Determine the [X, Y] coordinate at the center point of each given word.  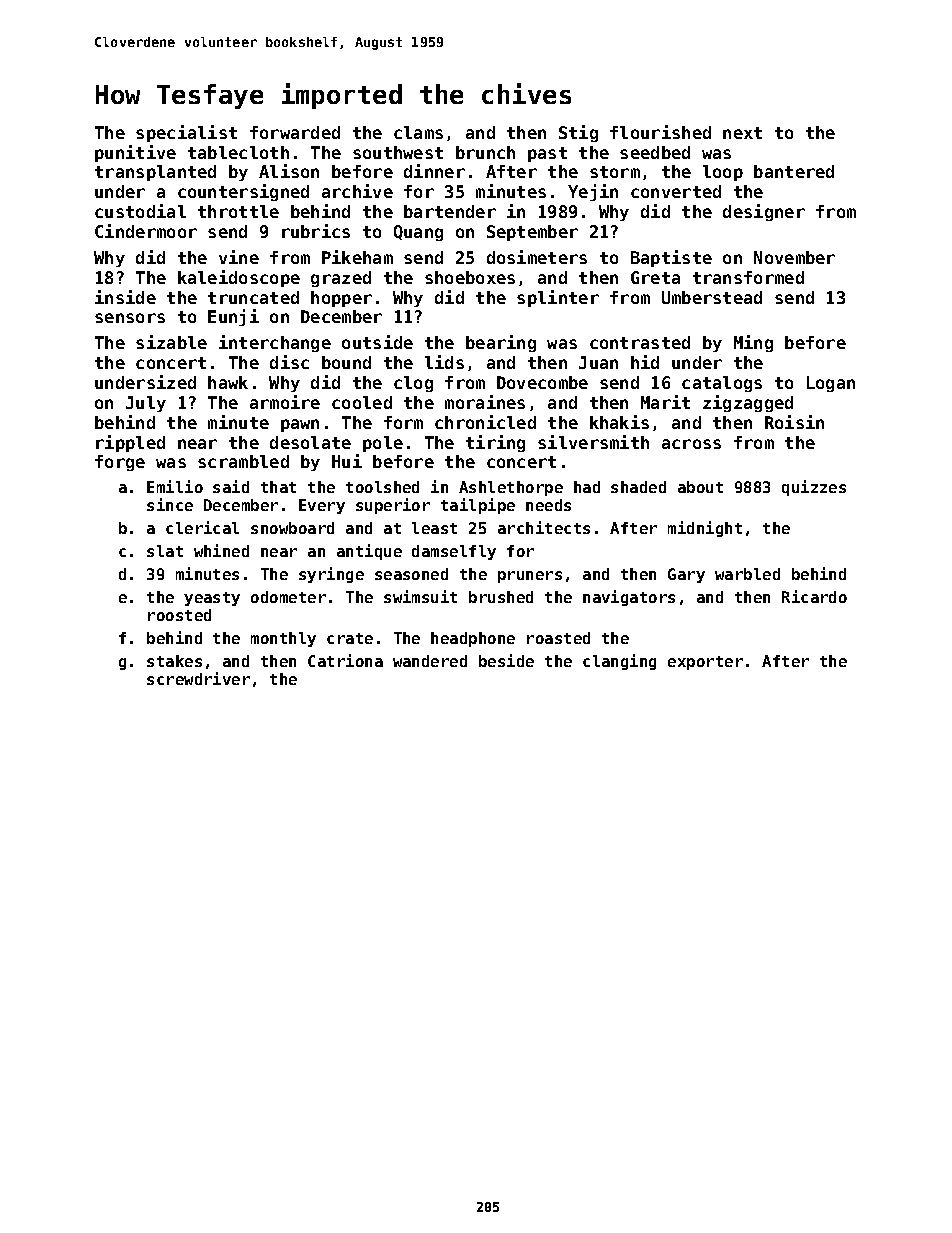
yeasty [212, 599]
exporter [705, 663]
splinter [558, 298]
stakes [174, 661]
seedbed [655, 152]
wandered [430, 661]
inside [125, 297]
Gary [686, 575]
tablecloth [238, 152]
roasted [558, 638]
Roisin [794, 422]
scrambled [243, 461]
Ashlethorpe [511, 488]
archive [357, 191]
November [794, 257]
